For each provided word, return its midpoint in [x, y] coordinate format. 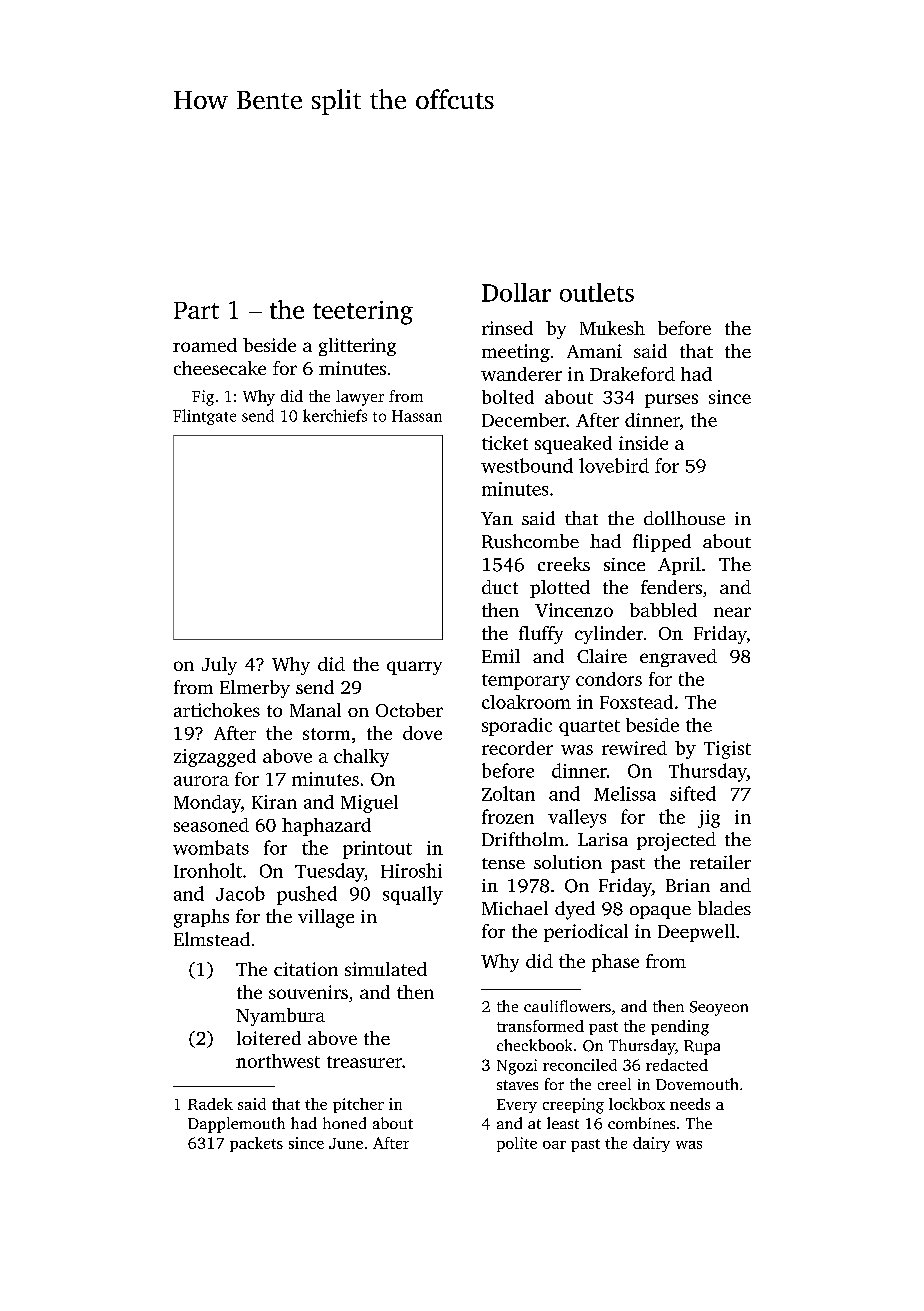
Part [196, 310]
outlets [597, 292]
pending [680, 1028]
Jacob [240, 893]
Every [517, 1106]
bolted [508, 397]
